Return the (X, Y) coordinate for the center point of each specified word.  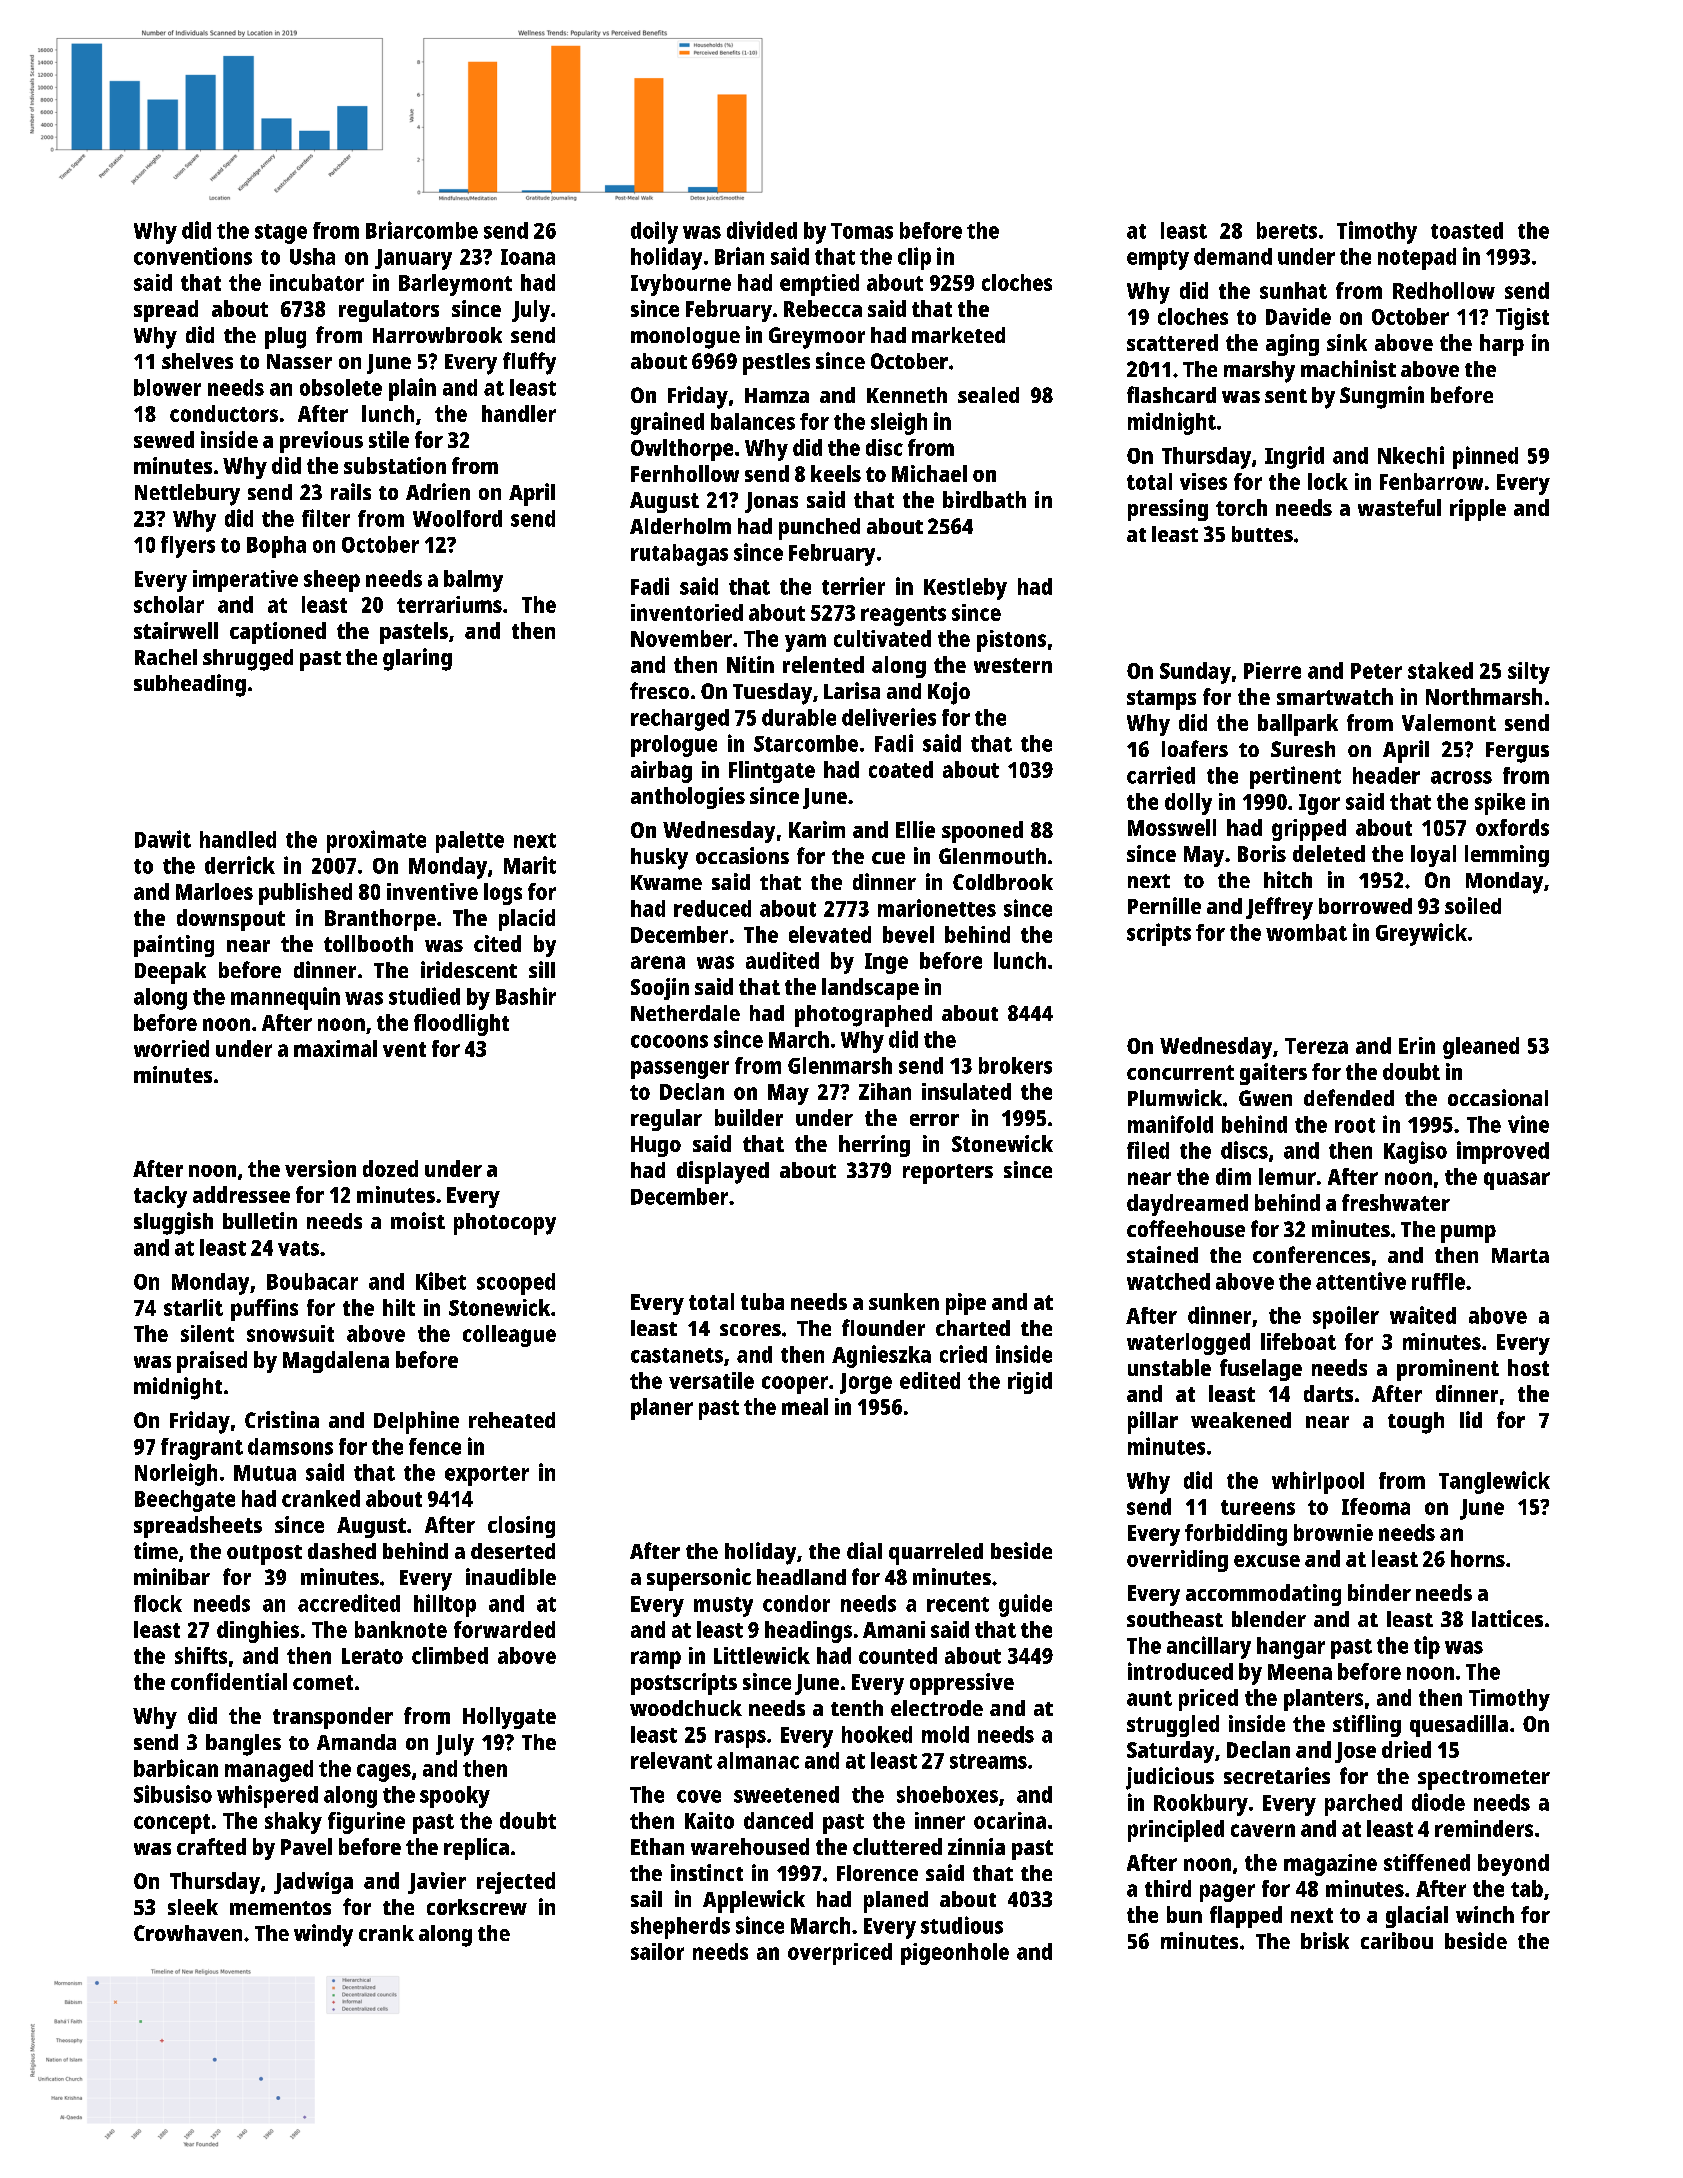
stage (281, 234)
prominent (1448, 1370)
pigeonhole (955, 1954)
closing (521, 1527)
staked (1440, 670)
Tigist (1522, 319)
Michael (929, 473)
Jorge (866, 1383)
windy (323, 1935)
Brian (739, 256)
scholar (169, 604)
